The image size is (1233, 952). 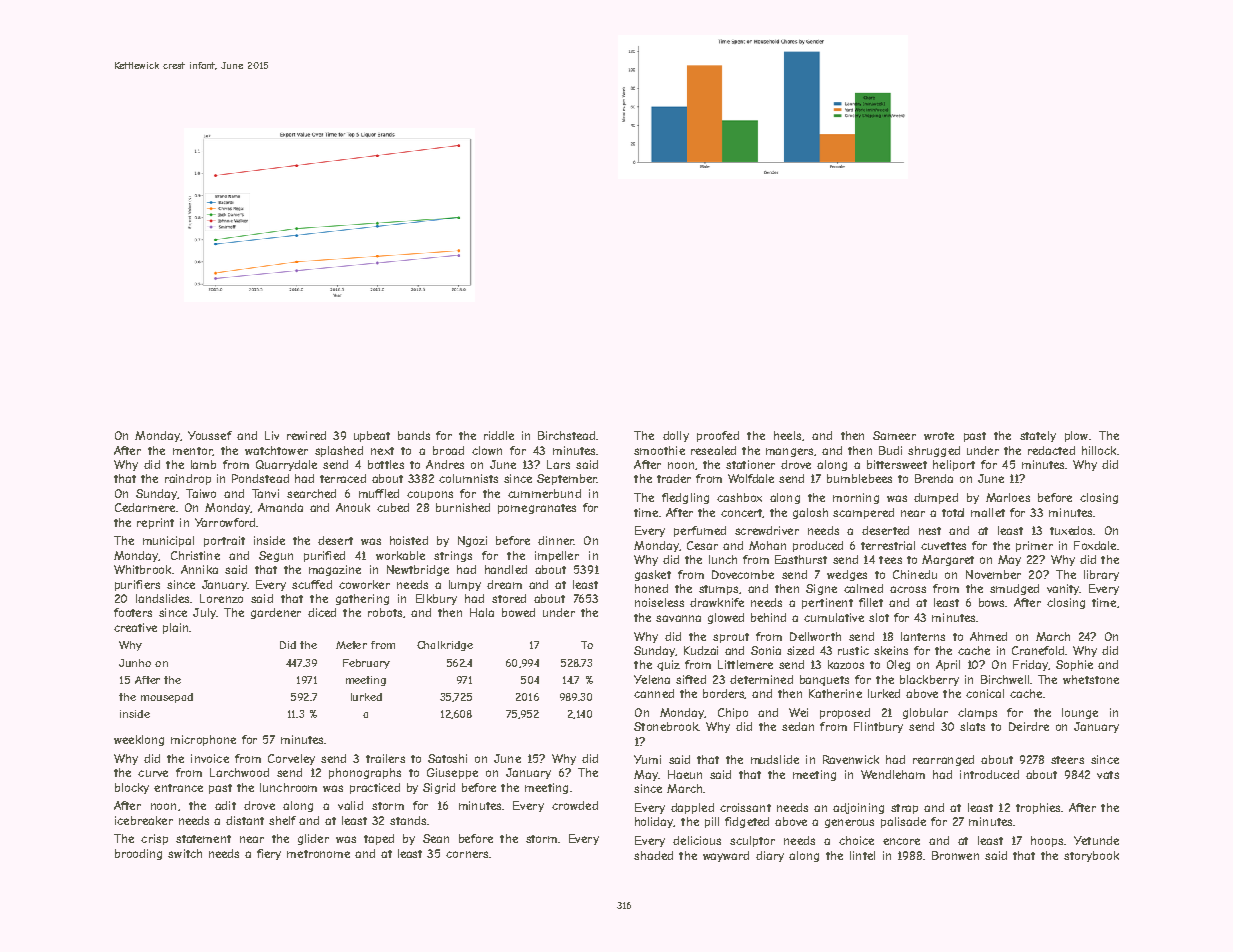 What do you see at coordinates (742, 513) in the screenshot?
I see `concert` at bounding box center [742, 513].
